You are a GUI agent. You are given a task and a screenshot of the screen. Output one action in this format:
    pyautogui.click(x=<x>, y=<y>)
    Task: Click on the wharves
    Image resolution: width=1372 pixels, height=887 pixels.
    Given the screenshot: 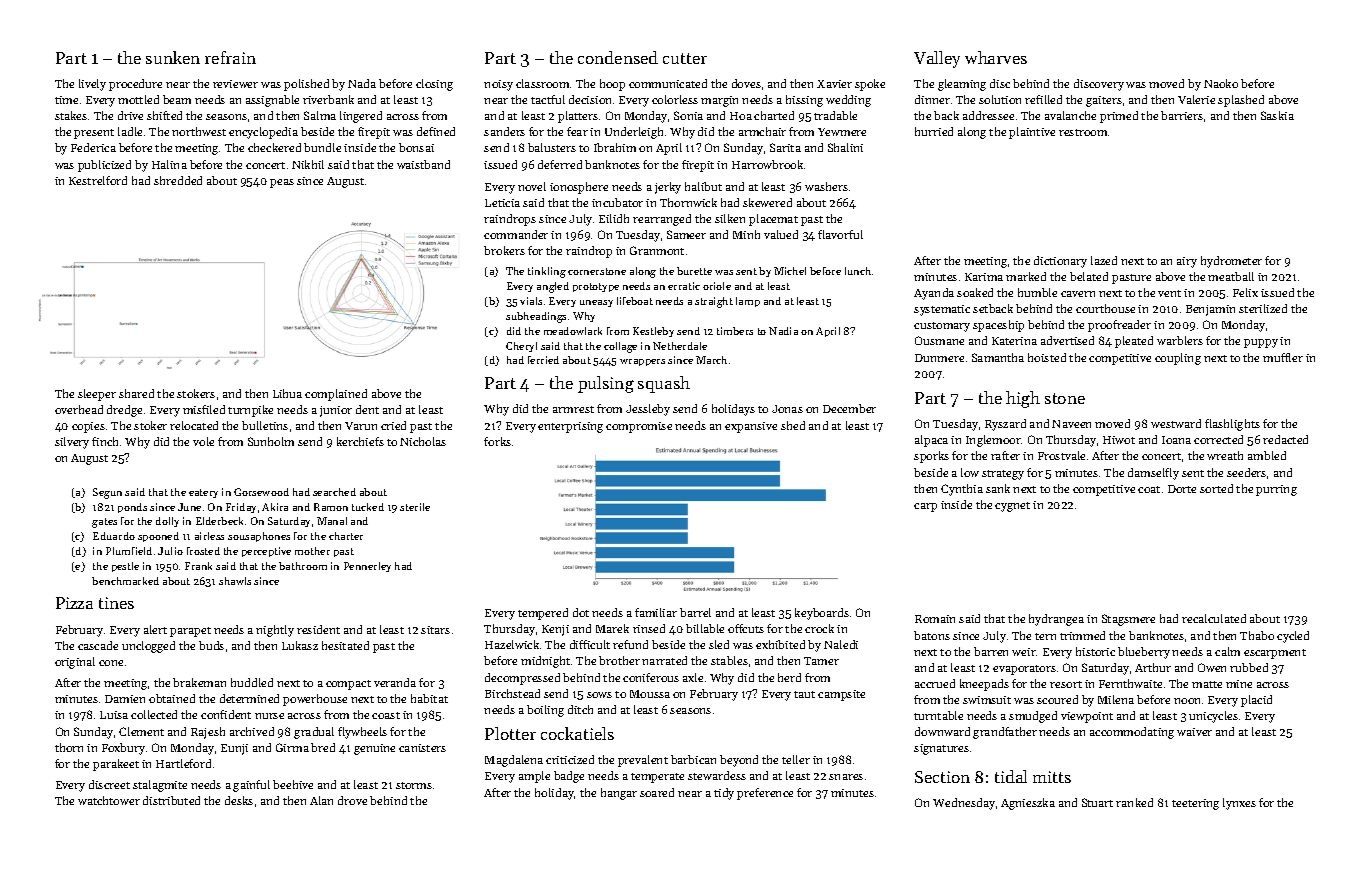 What is the action you would take?
    pyautogui.click(x=996, y=57)
